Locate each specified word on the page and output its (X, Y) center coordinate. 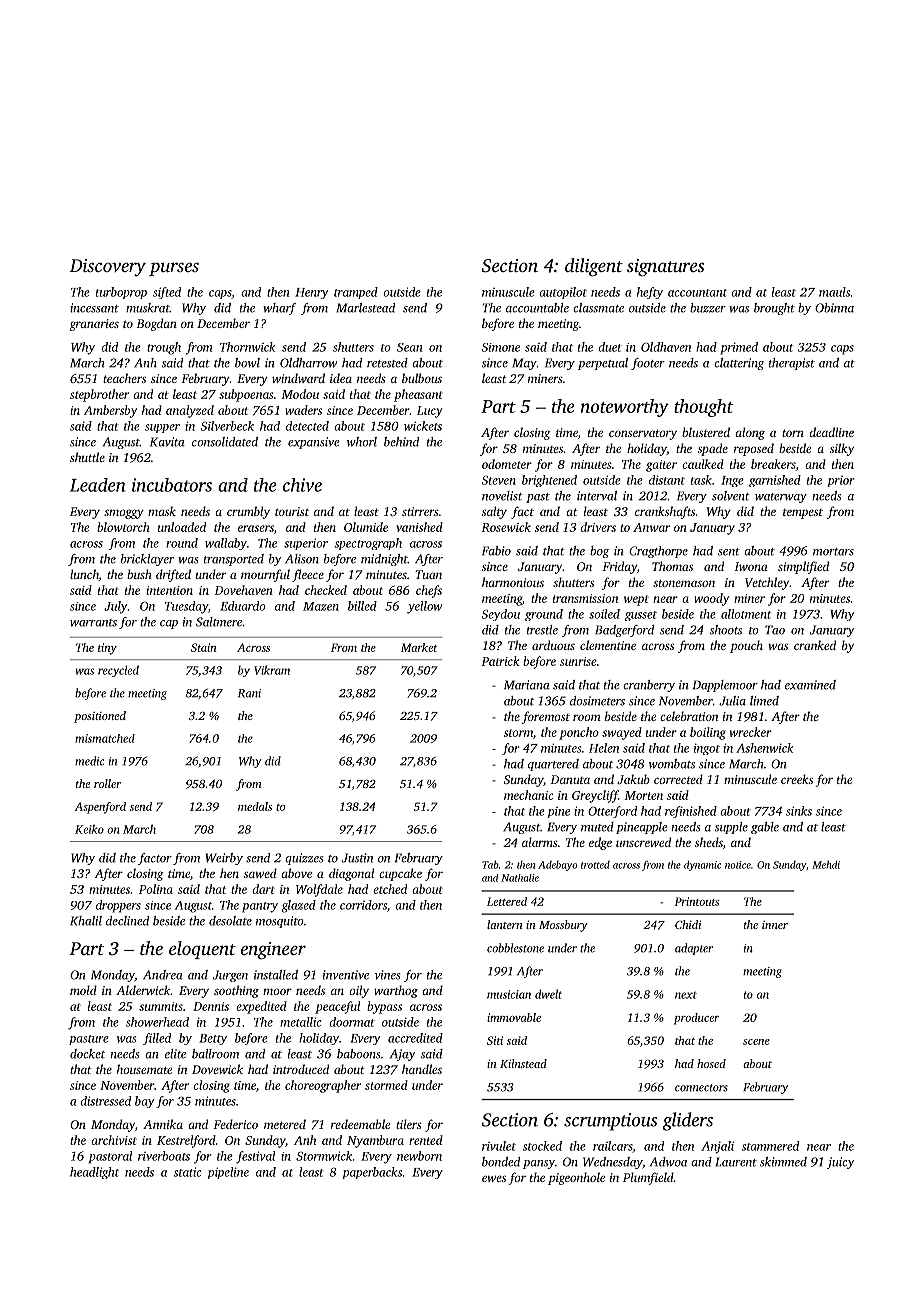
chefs (429, 591)
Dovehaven (244, 590)
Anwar (651, 527)
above (296, 873)
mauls (834, 292)
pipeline (228, 1173)
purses (174, 269)
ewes (494, 1178)
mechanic (529, 795)
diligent (594, 267)
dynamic (702, 865)
